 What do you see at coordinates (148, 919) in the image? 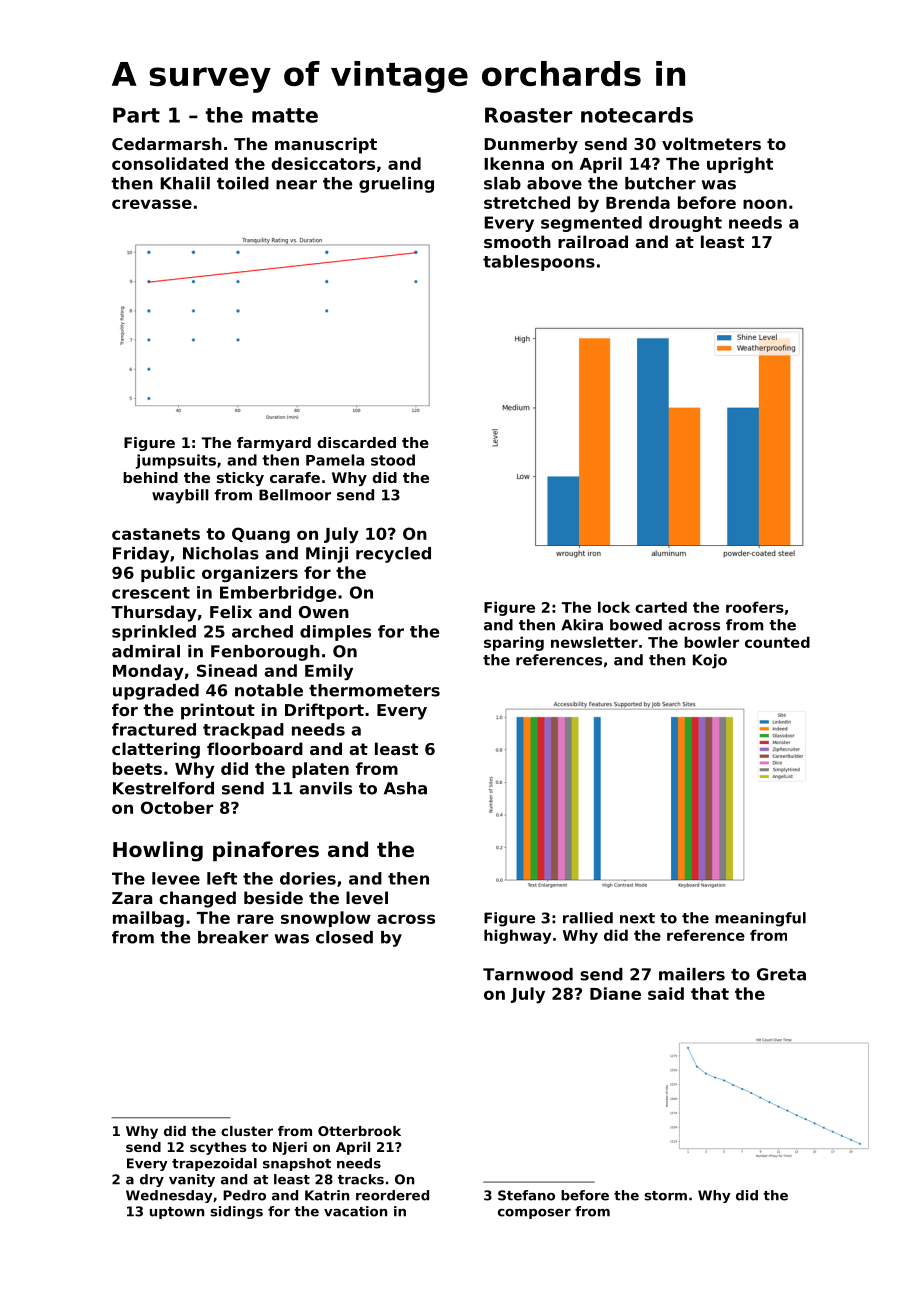
I see `mailbag` at bounding box center [148, 919].
